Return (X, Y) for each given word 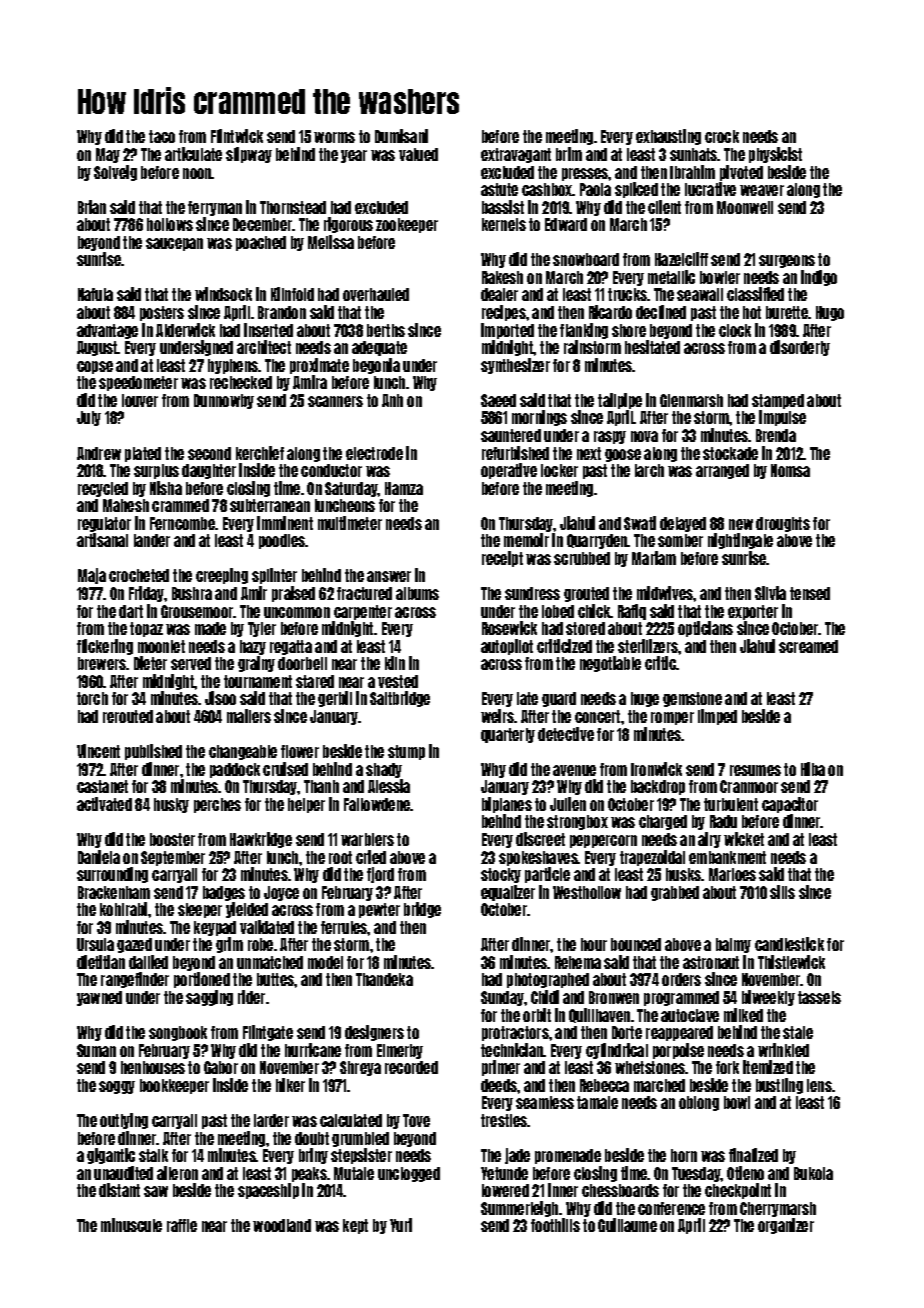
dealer (499, 294)
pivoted (741, 173)
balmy (733, 945)
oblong (699, 1103)
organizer (786, 1226)
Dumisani (401, 136)
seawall (700, 294)
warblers (367, 839)
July (89, 418)
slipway (249, 155)
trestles (504, 1120)
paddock (235, 770)
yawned (99, 998)
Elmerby (400, 1051)
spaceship (268, 1191)
